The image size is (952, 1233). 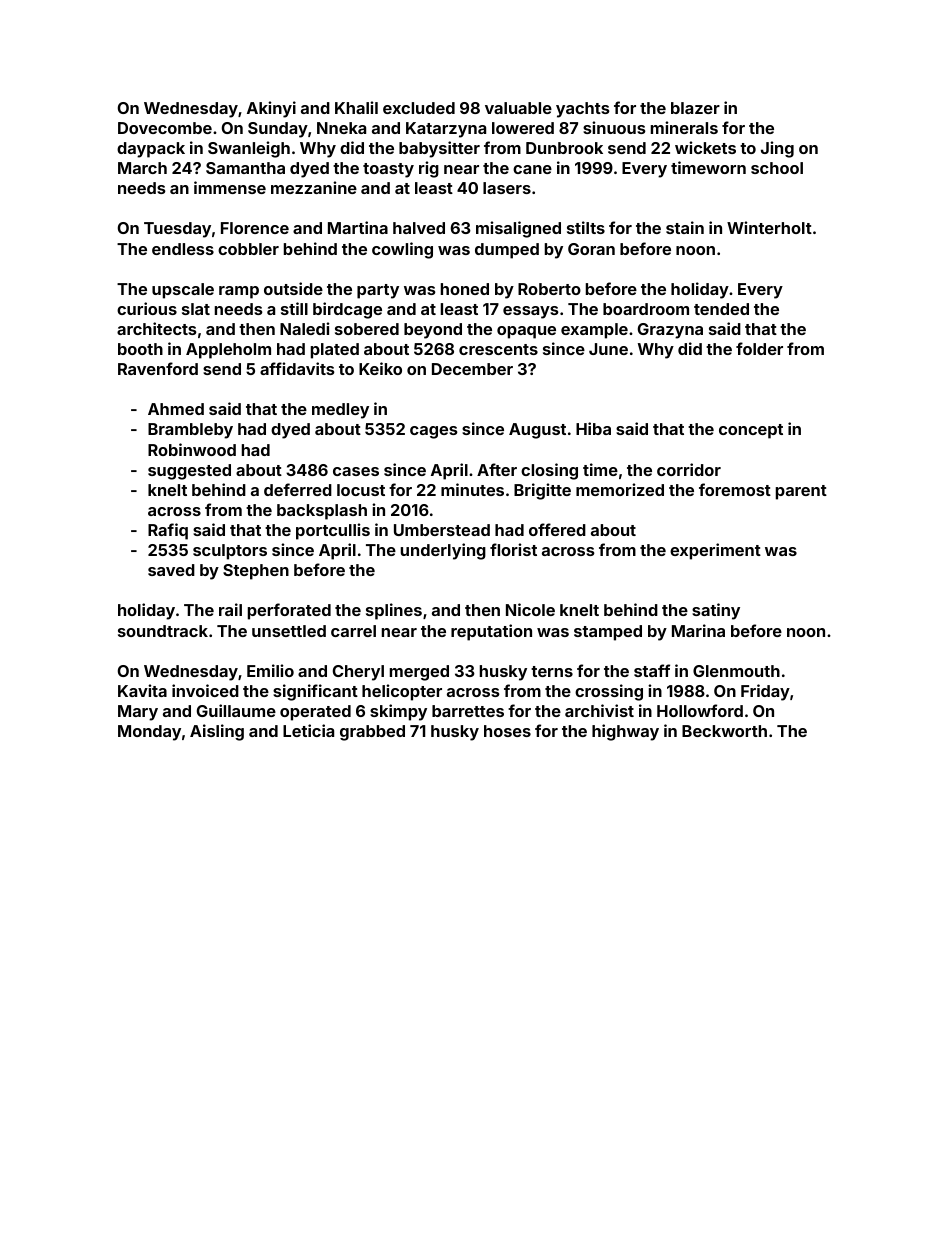 I want to click on portcullis, so click(x=333, y=531).
